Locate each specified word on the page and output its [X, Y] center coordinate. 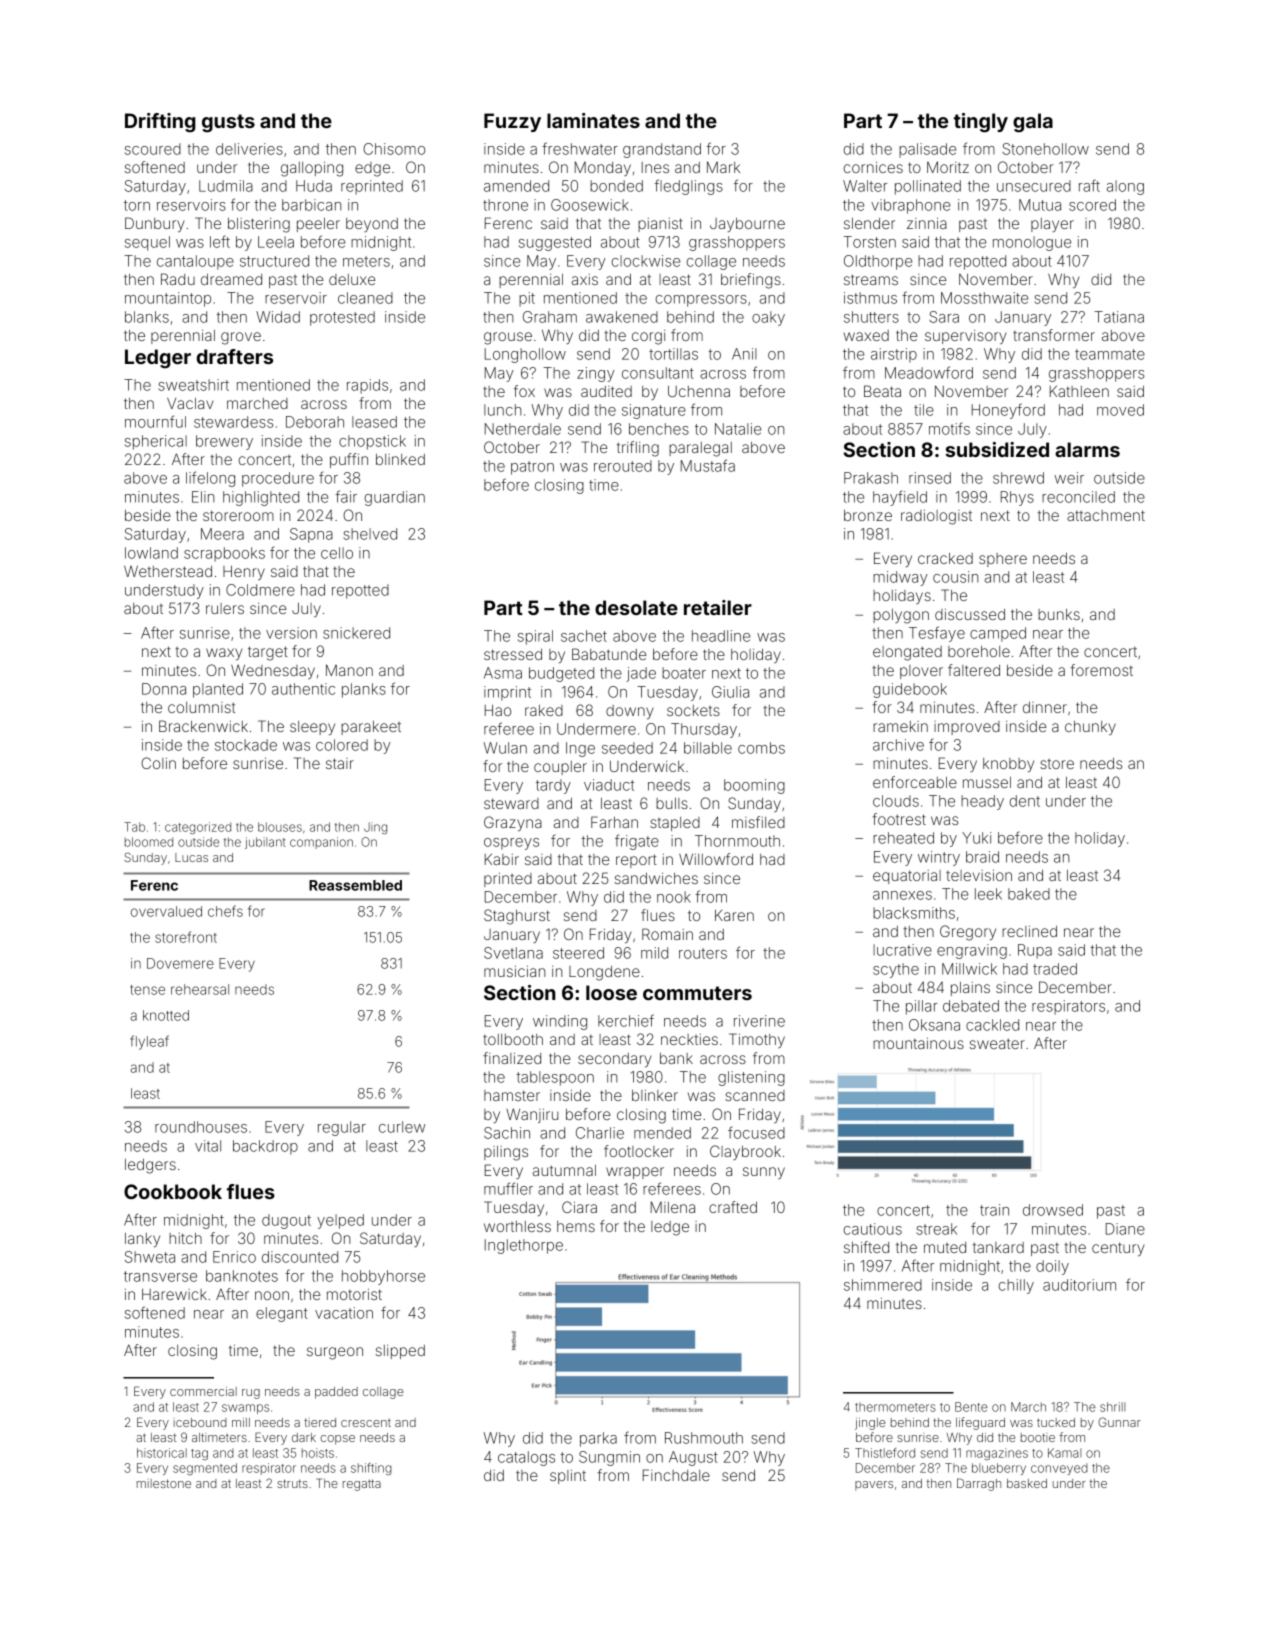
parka [598, 1439]
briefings [751, 281]
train [994, 1210]
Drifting [160, 123]
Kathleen [1079, 391]
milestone [164, 1483]
